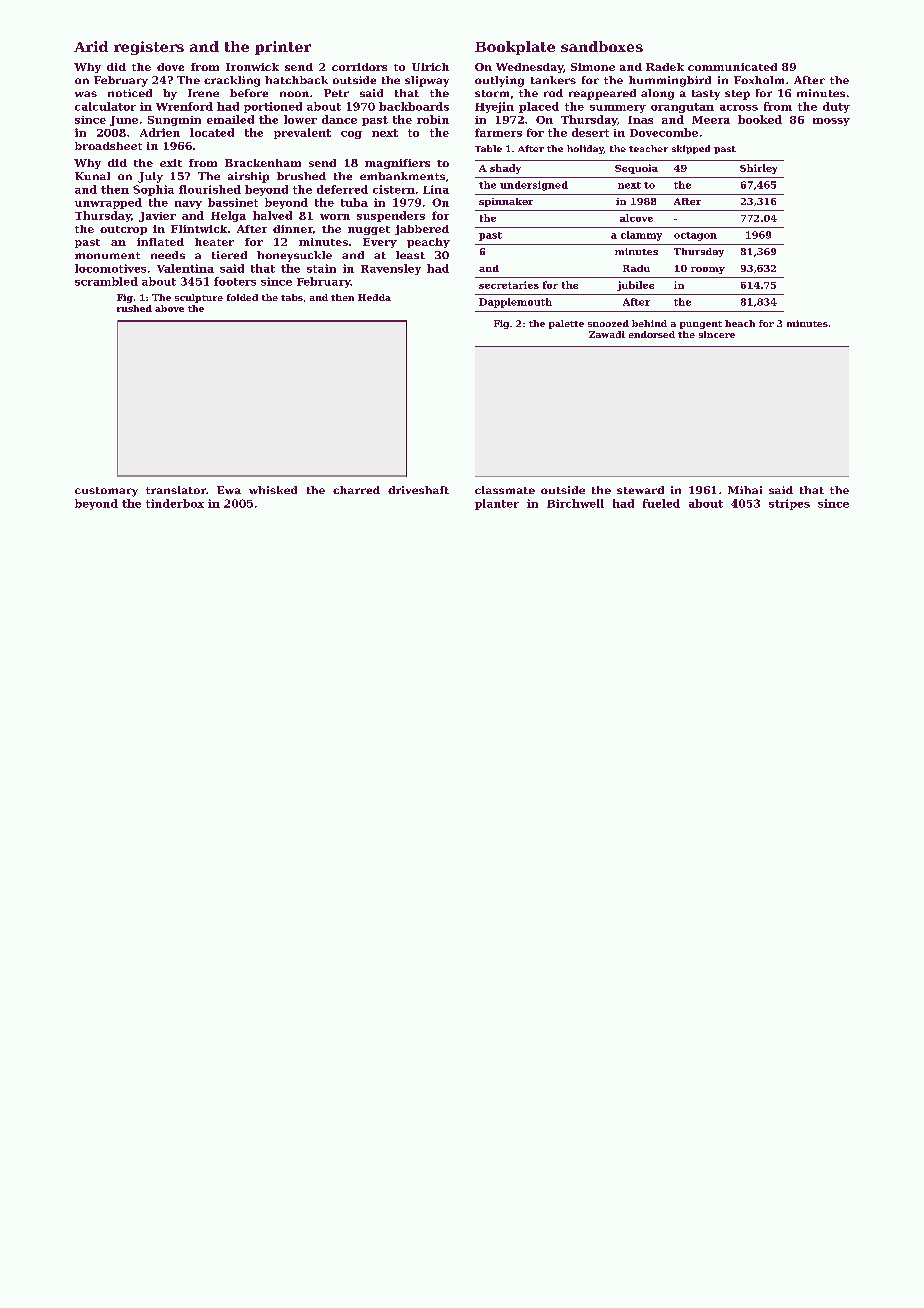 This document has height=1308, width=924. What do you see at coordinates (585, 149) in the document?
I see `holiday` at bounding box center [585, 149].
